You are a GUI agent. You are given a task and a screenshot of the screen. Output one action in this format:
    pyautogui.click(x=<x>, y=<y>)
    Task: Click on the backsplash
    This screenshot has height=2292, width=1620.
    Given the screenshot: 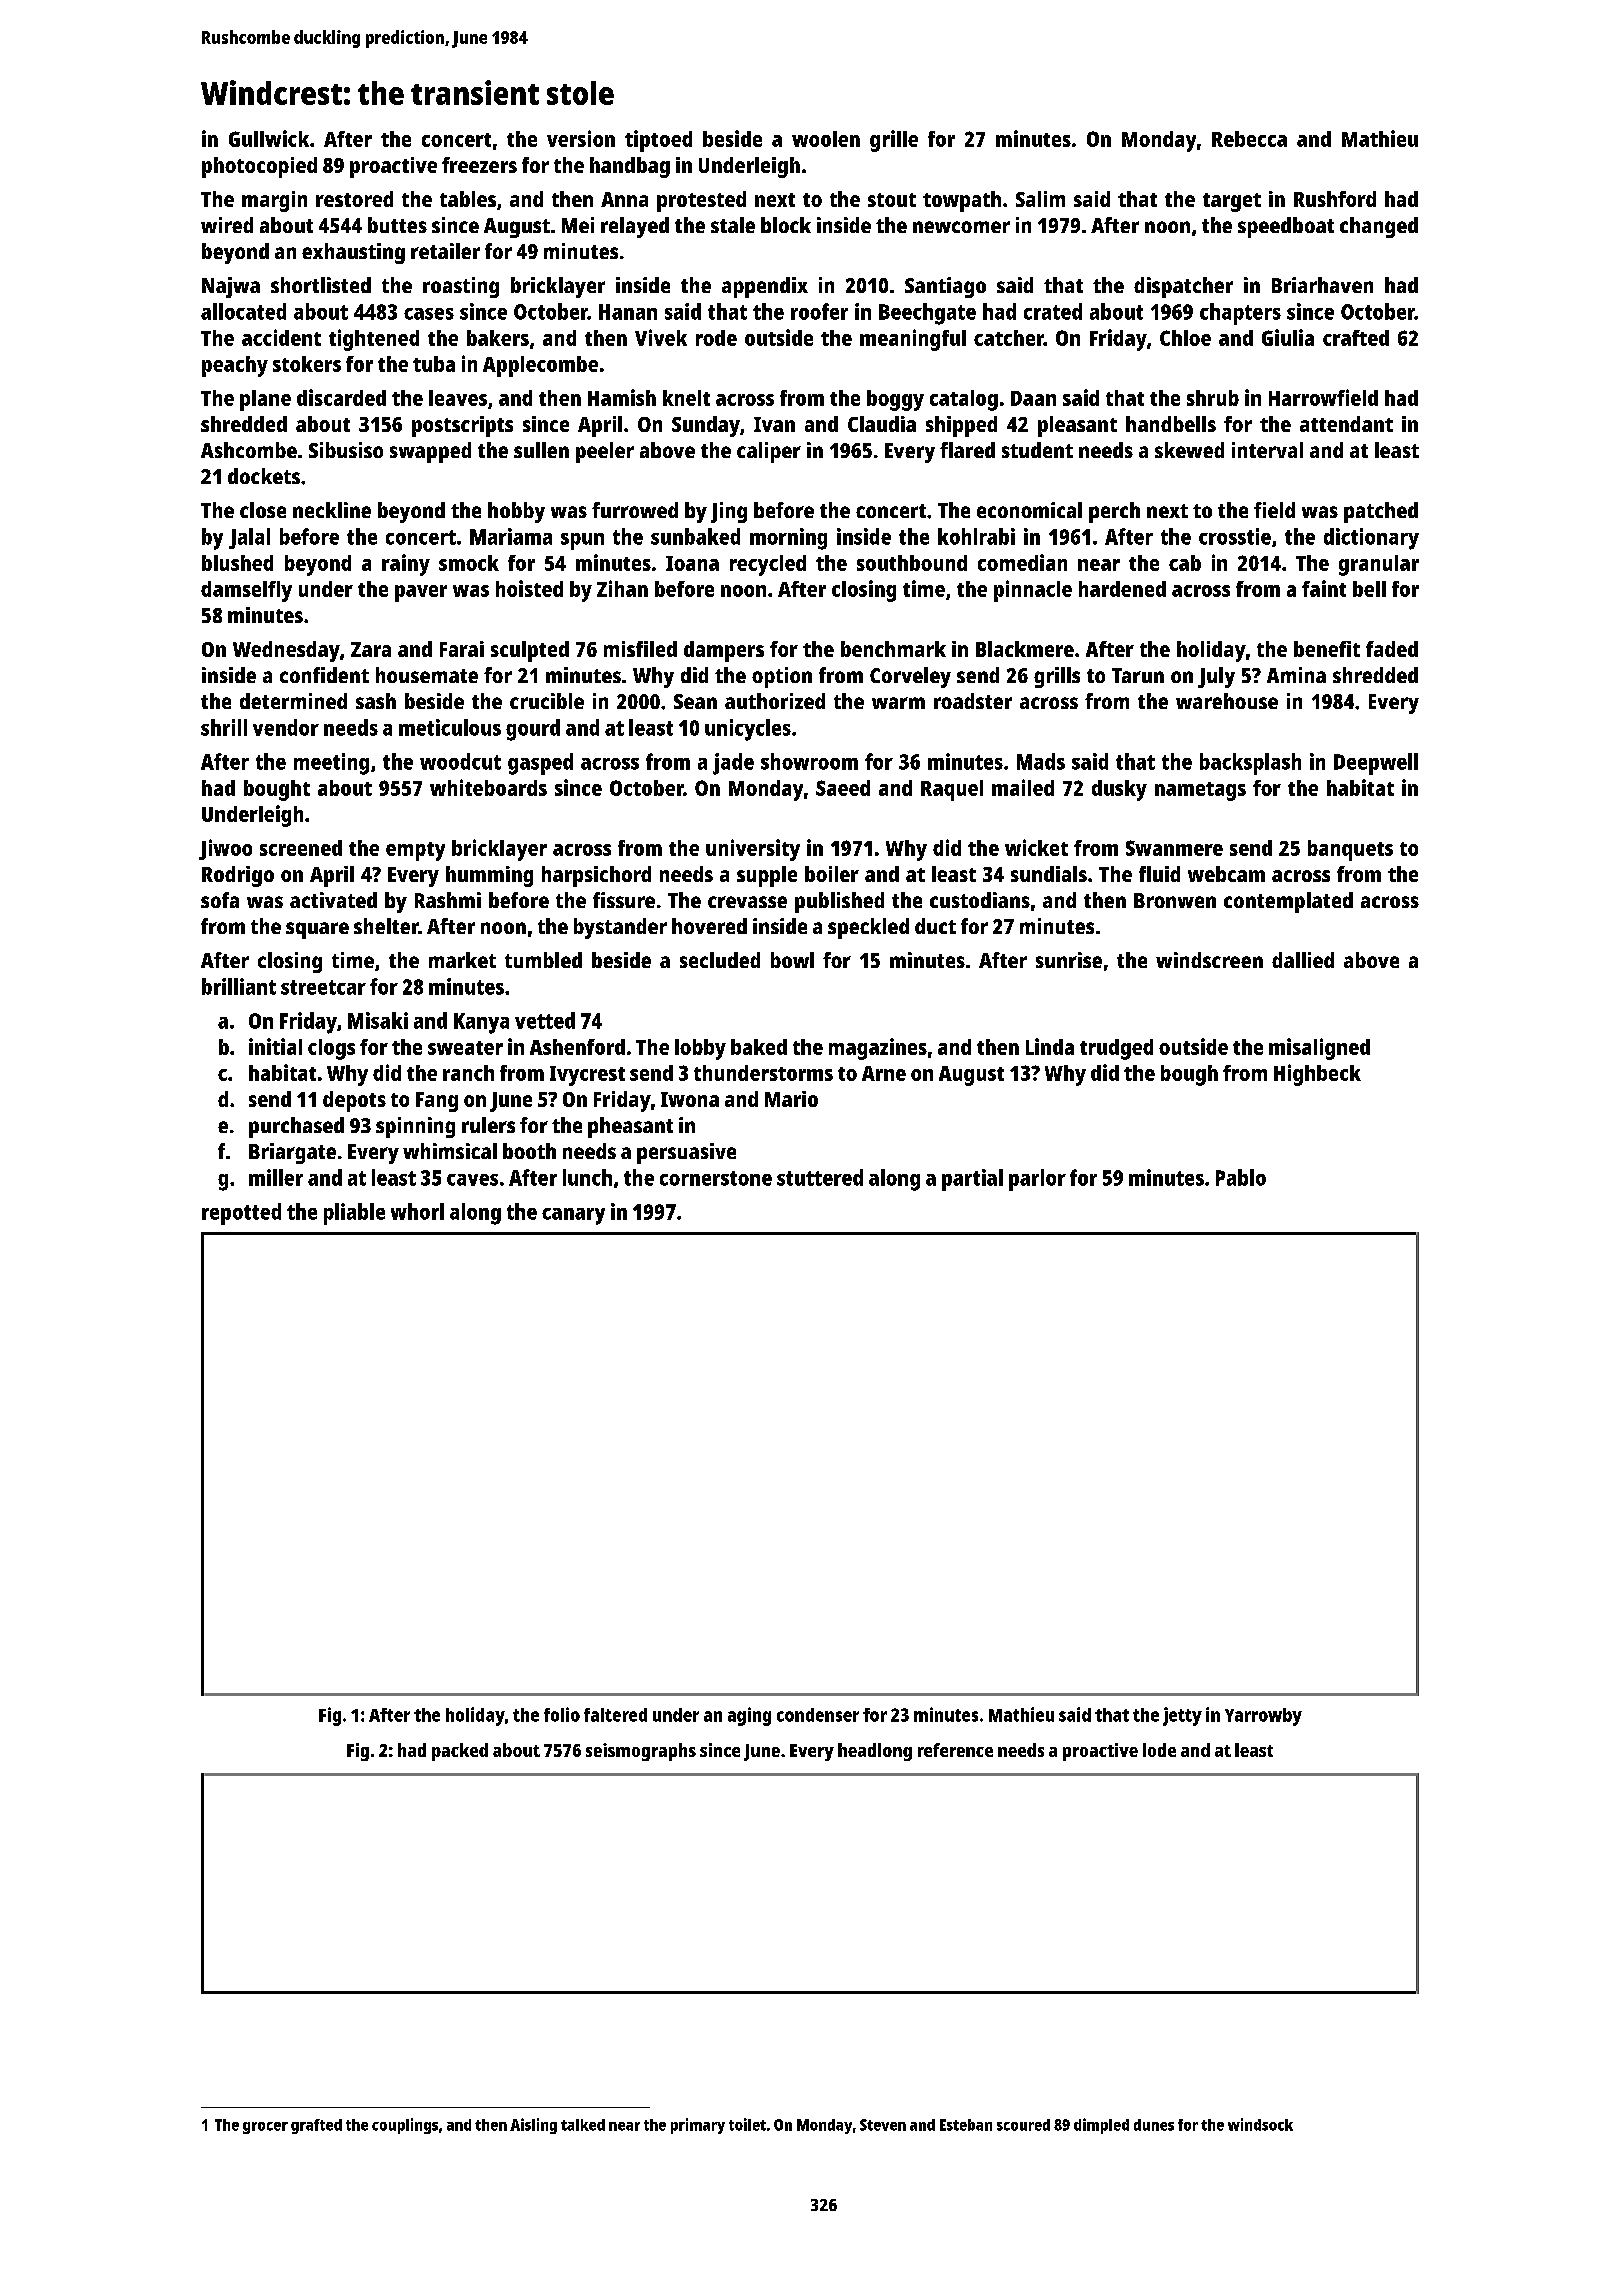 What is the action you would take?
    pyautogui.click(x=1250, y=764)
